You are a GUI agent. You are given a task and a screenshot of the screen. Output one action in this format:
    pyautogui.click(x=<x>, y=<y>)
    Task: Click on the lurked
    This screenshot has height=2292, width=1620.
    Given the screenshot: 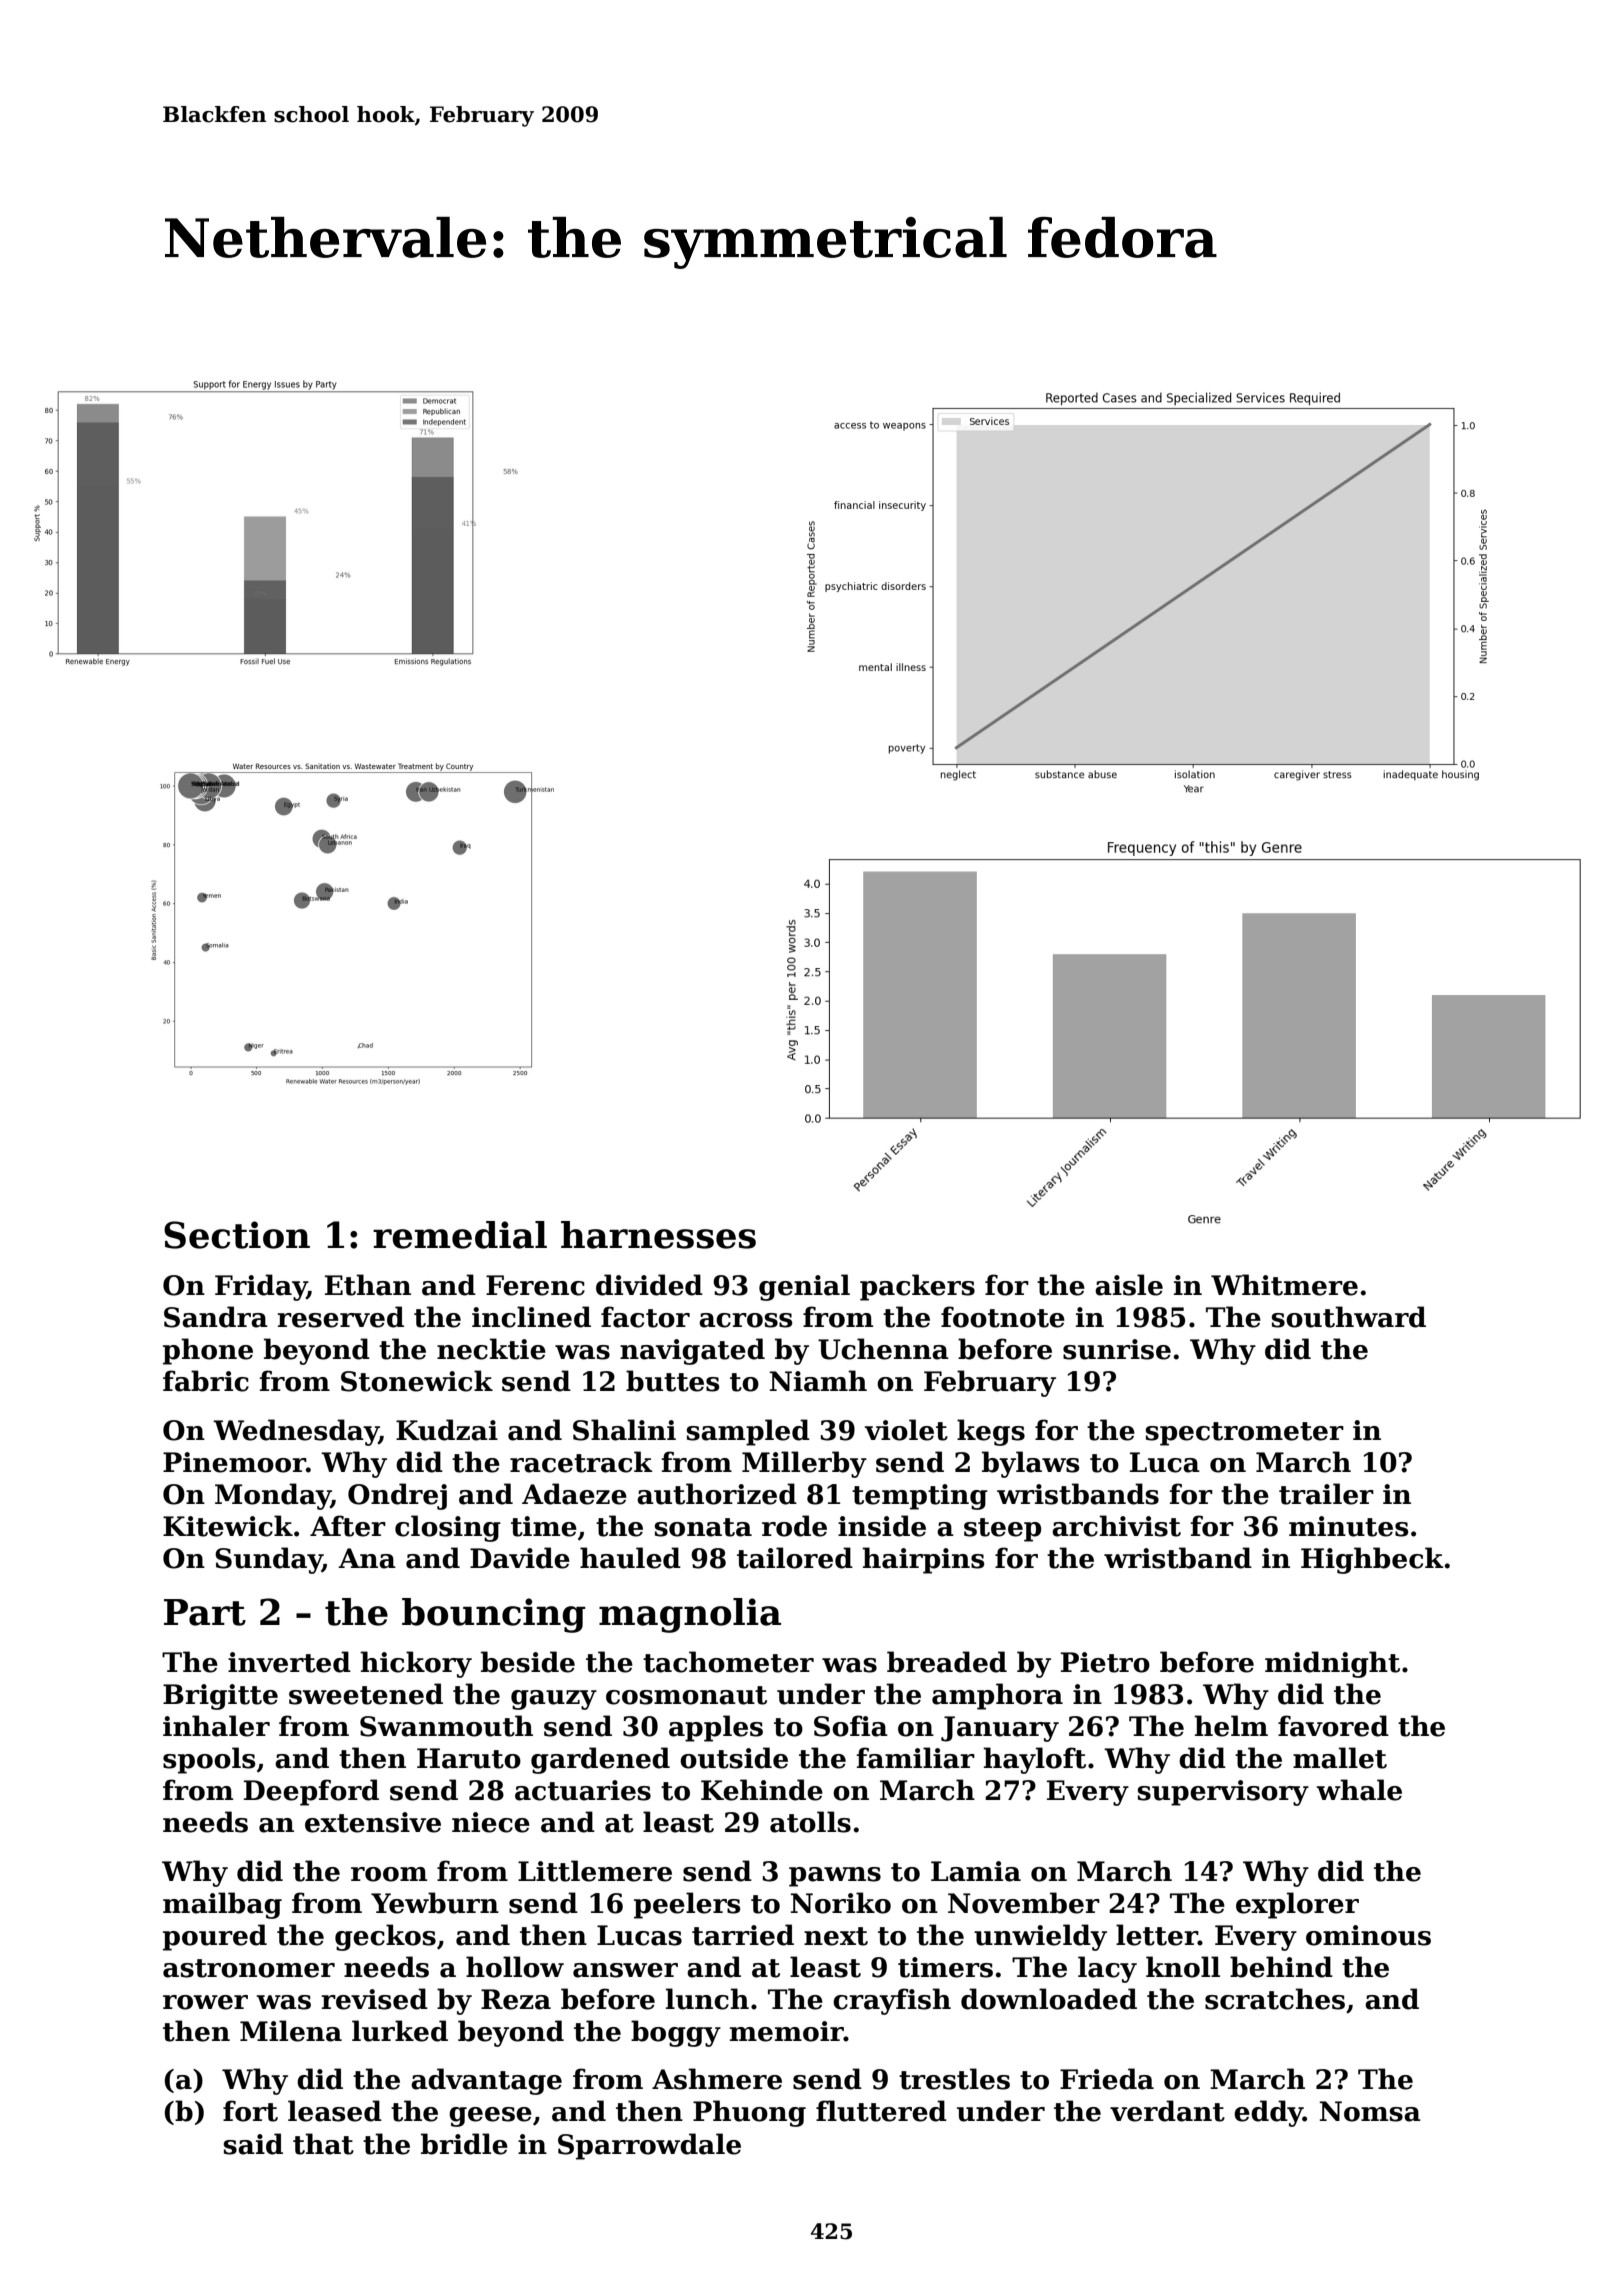 What is the action you would take?
    pyautogui.click(x=400, y=2031)
